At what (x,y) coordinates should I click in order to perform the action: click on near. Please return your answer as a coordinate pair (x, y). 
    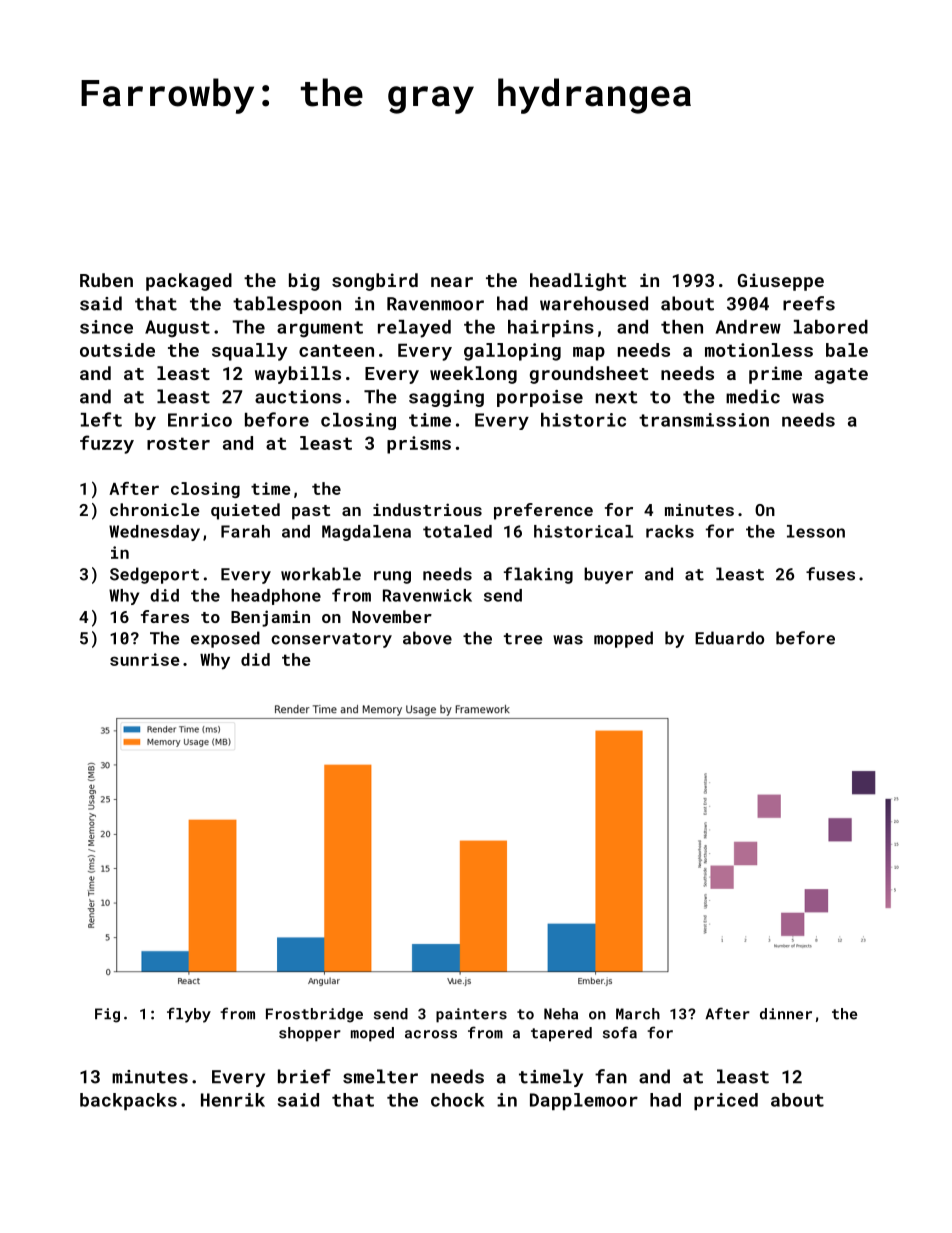
    Looking at the image, I should click on (452, 282).
